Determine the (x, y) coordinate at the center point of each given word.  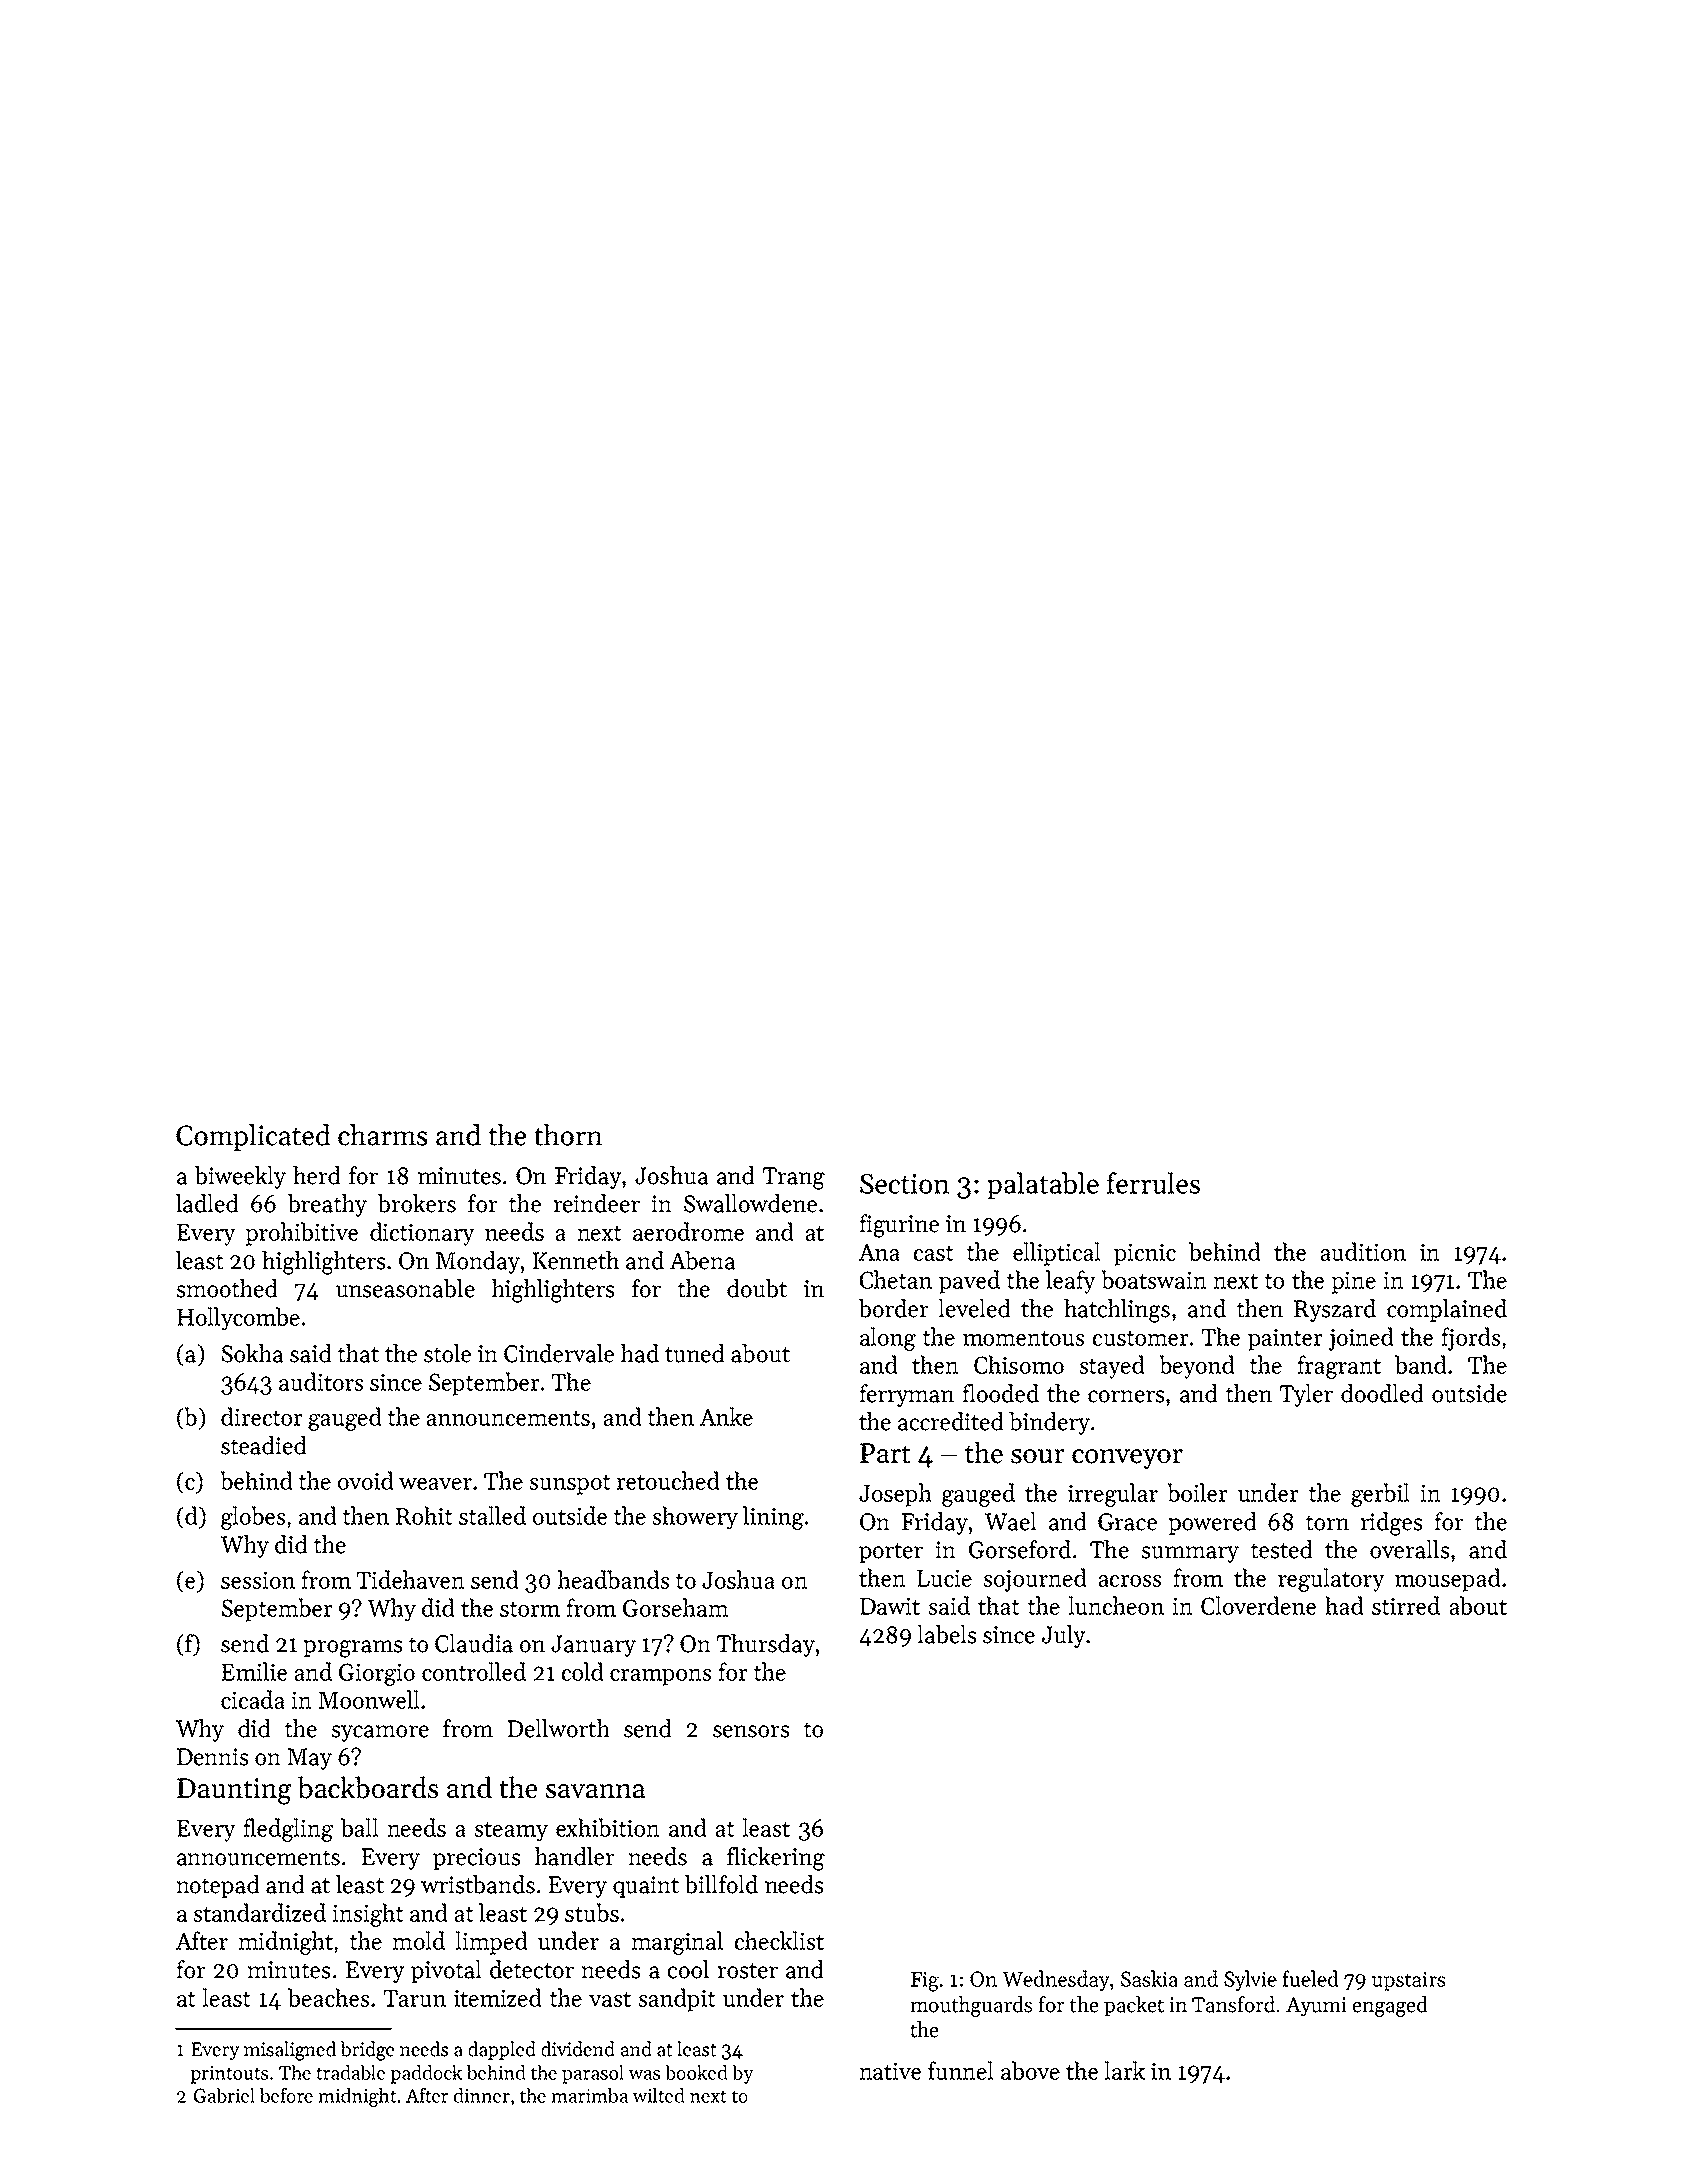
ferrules (1153, 1183)
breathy (327, 1205)
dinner (482, 2095)
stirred (1406, 1605)
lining (773, 1518)
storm (530, 1609)
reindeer (597, 1203)
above (1030, 2070)
